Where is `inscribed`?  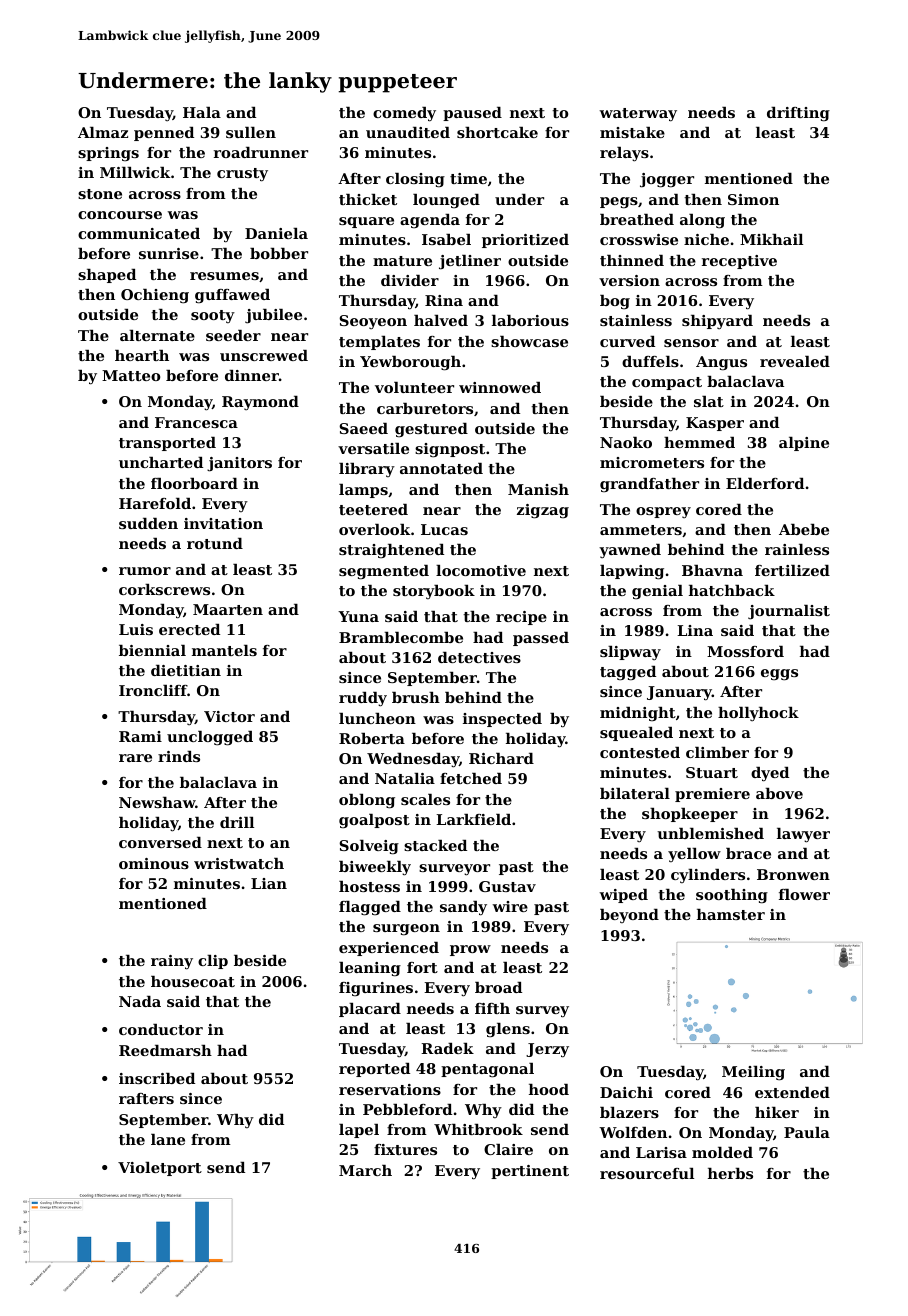
inscribed is located at coordinates (157, 1078).
